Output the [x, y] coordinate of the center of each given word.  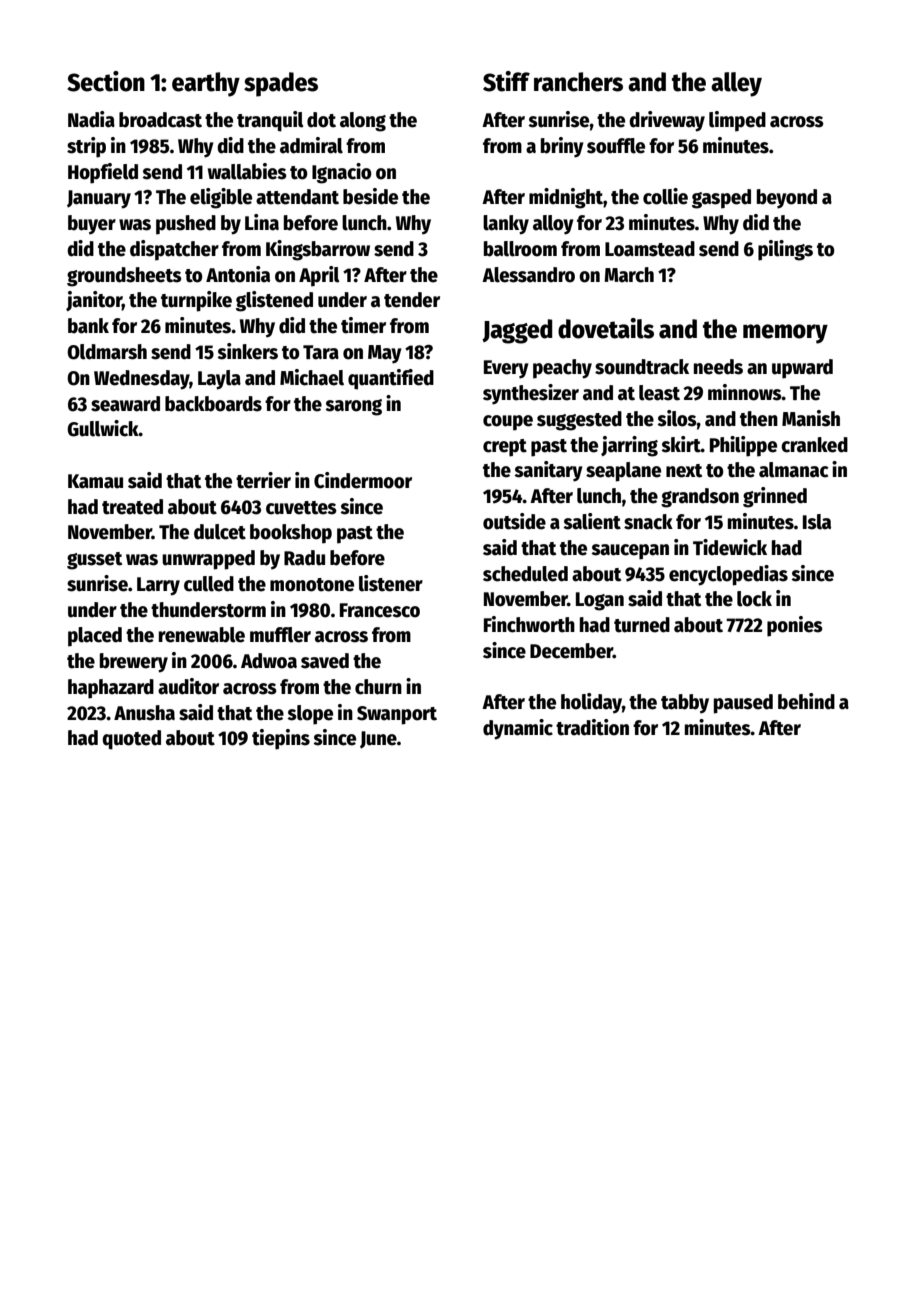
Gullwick [103, 428]
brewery [134, 663]
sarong [353, 407]
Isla [817, 522]
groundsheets [124, 277]
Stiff [506, 81]
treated [132, 507]
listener [391, 583]
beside [370, 196]
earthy [206, 84]
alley [736, 84]
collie [665, 196]
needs [718, 367]
